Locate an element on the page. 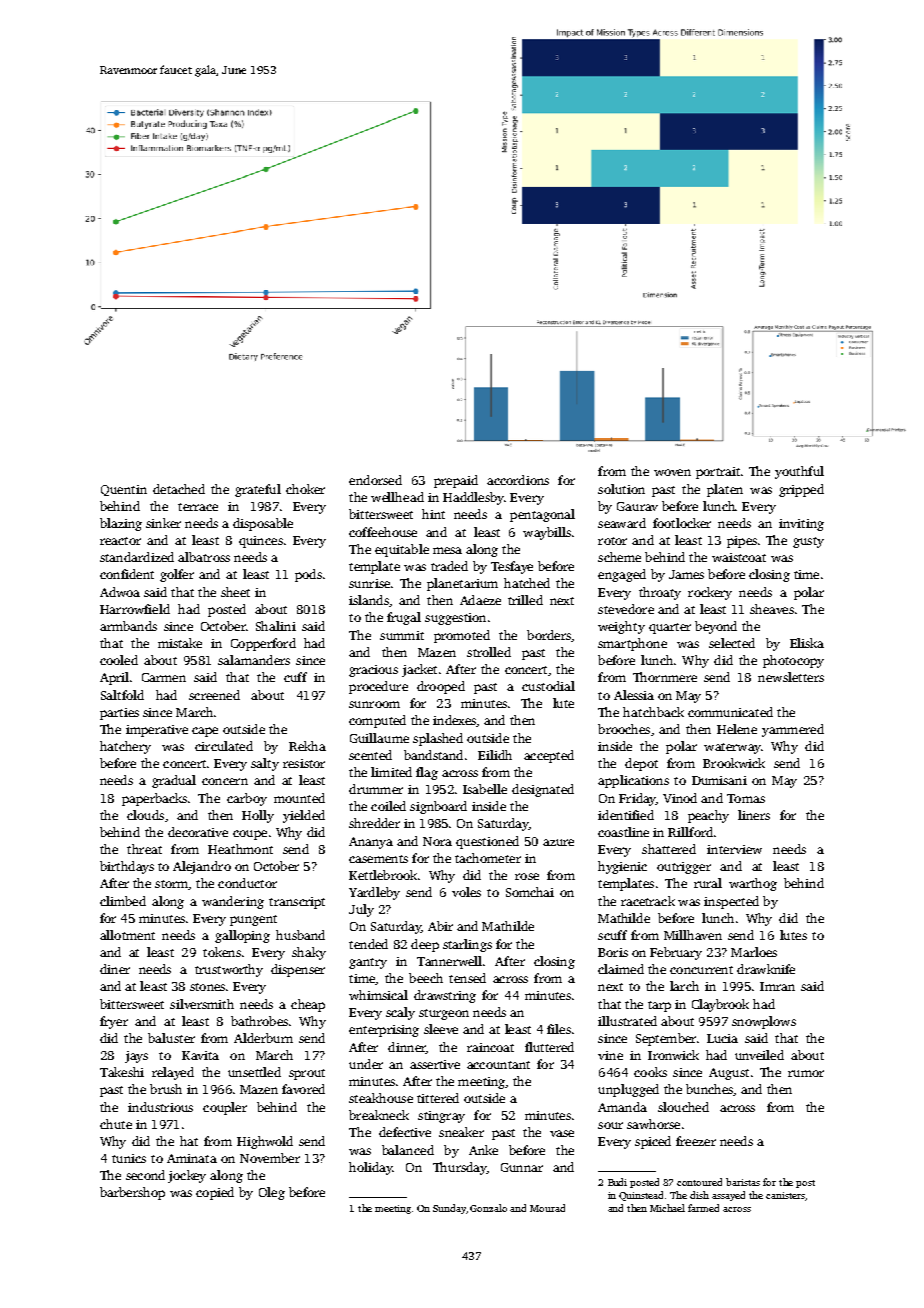 This page has width=924, height=1308. bunches is located at coordinates (710, 1090).
